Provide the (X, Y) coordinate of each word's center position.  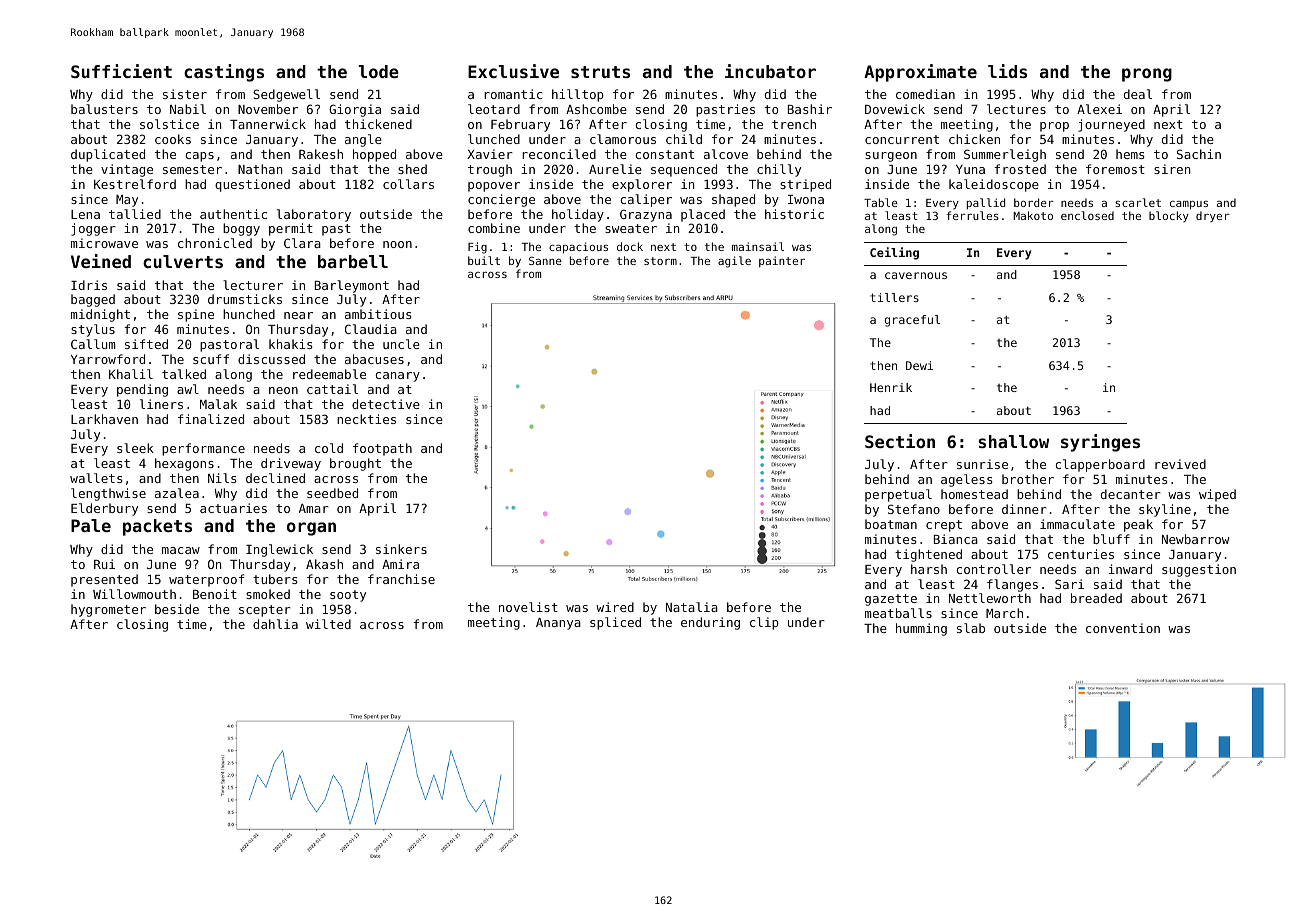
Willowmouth (134, 594)
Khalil (131, 374)
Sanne (545, 260)
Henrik (891, 387)
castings (224, 73)
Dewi (919, 365)
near (298, 315)
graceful (912, 321)
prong (1147, 75)
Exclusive (513, 71)
